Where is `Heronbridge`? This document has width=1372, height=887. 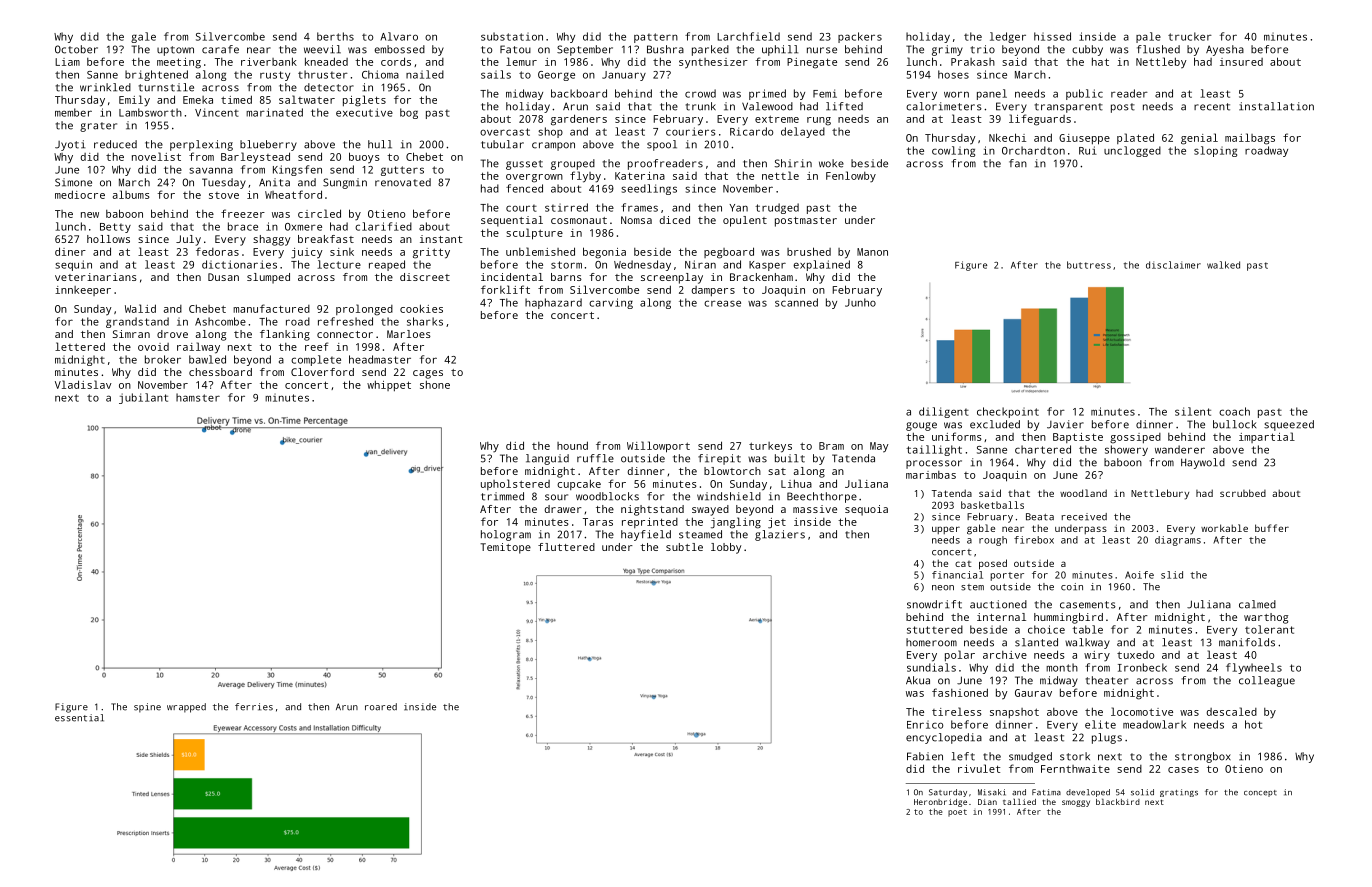
Heronbridge is located at coordinates (940, 803).
